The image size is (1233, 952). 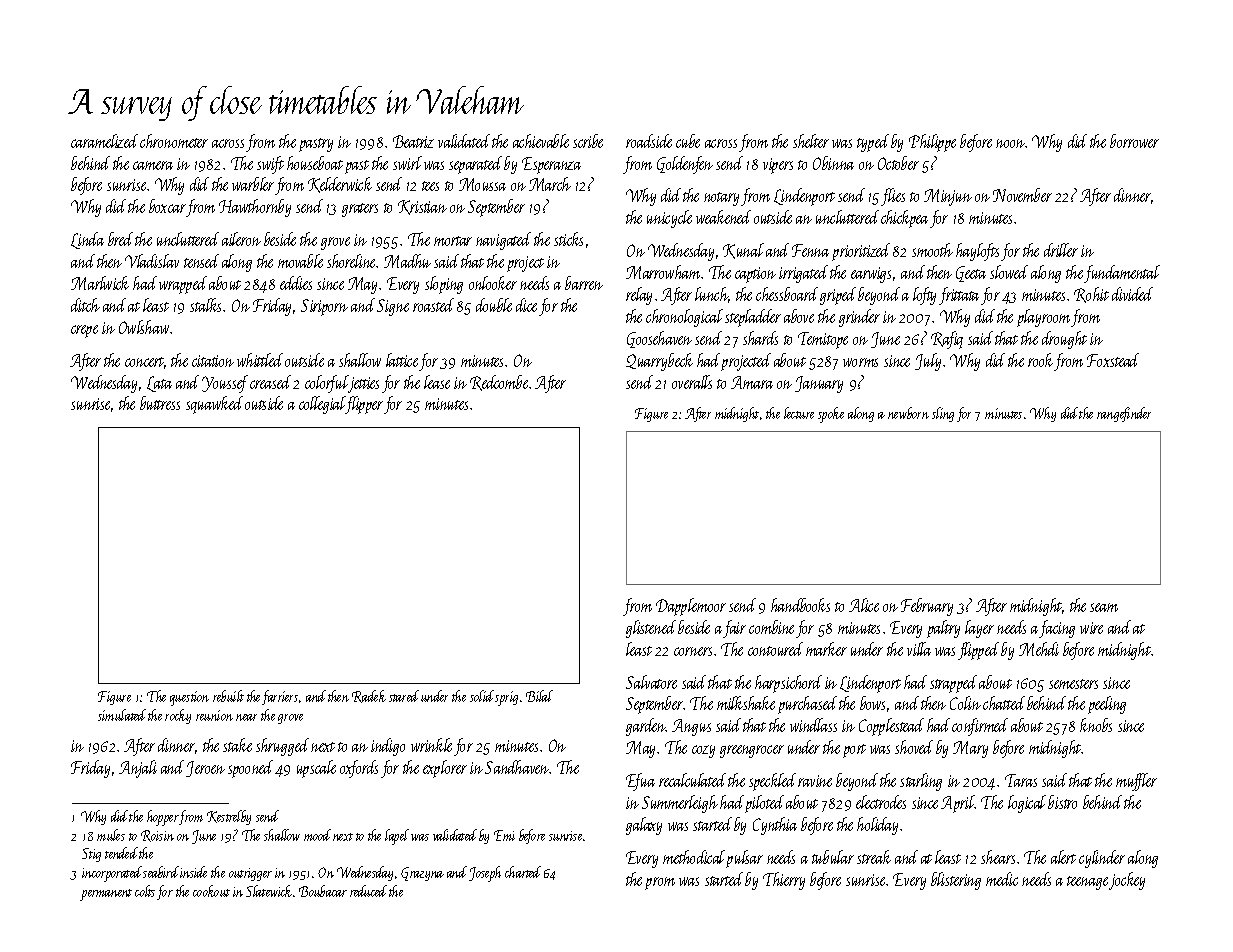 What do you see at coordinates (651, 682) in the page?
I see `Salvatore` at bounding box center [651, 682].
